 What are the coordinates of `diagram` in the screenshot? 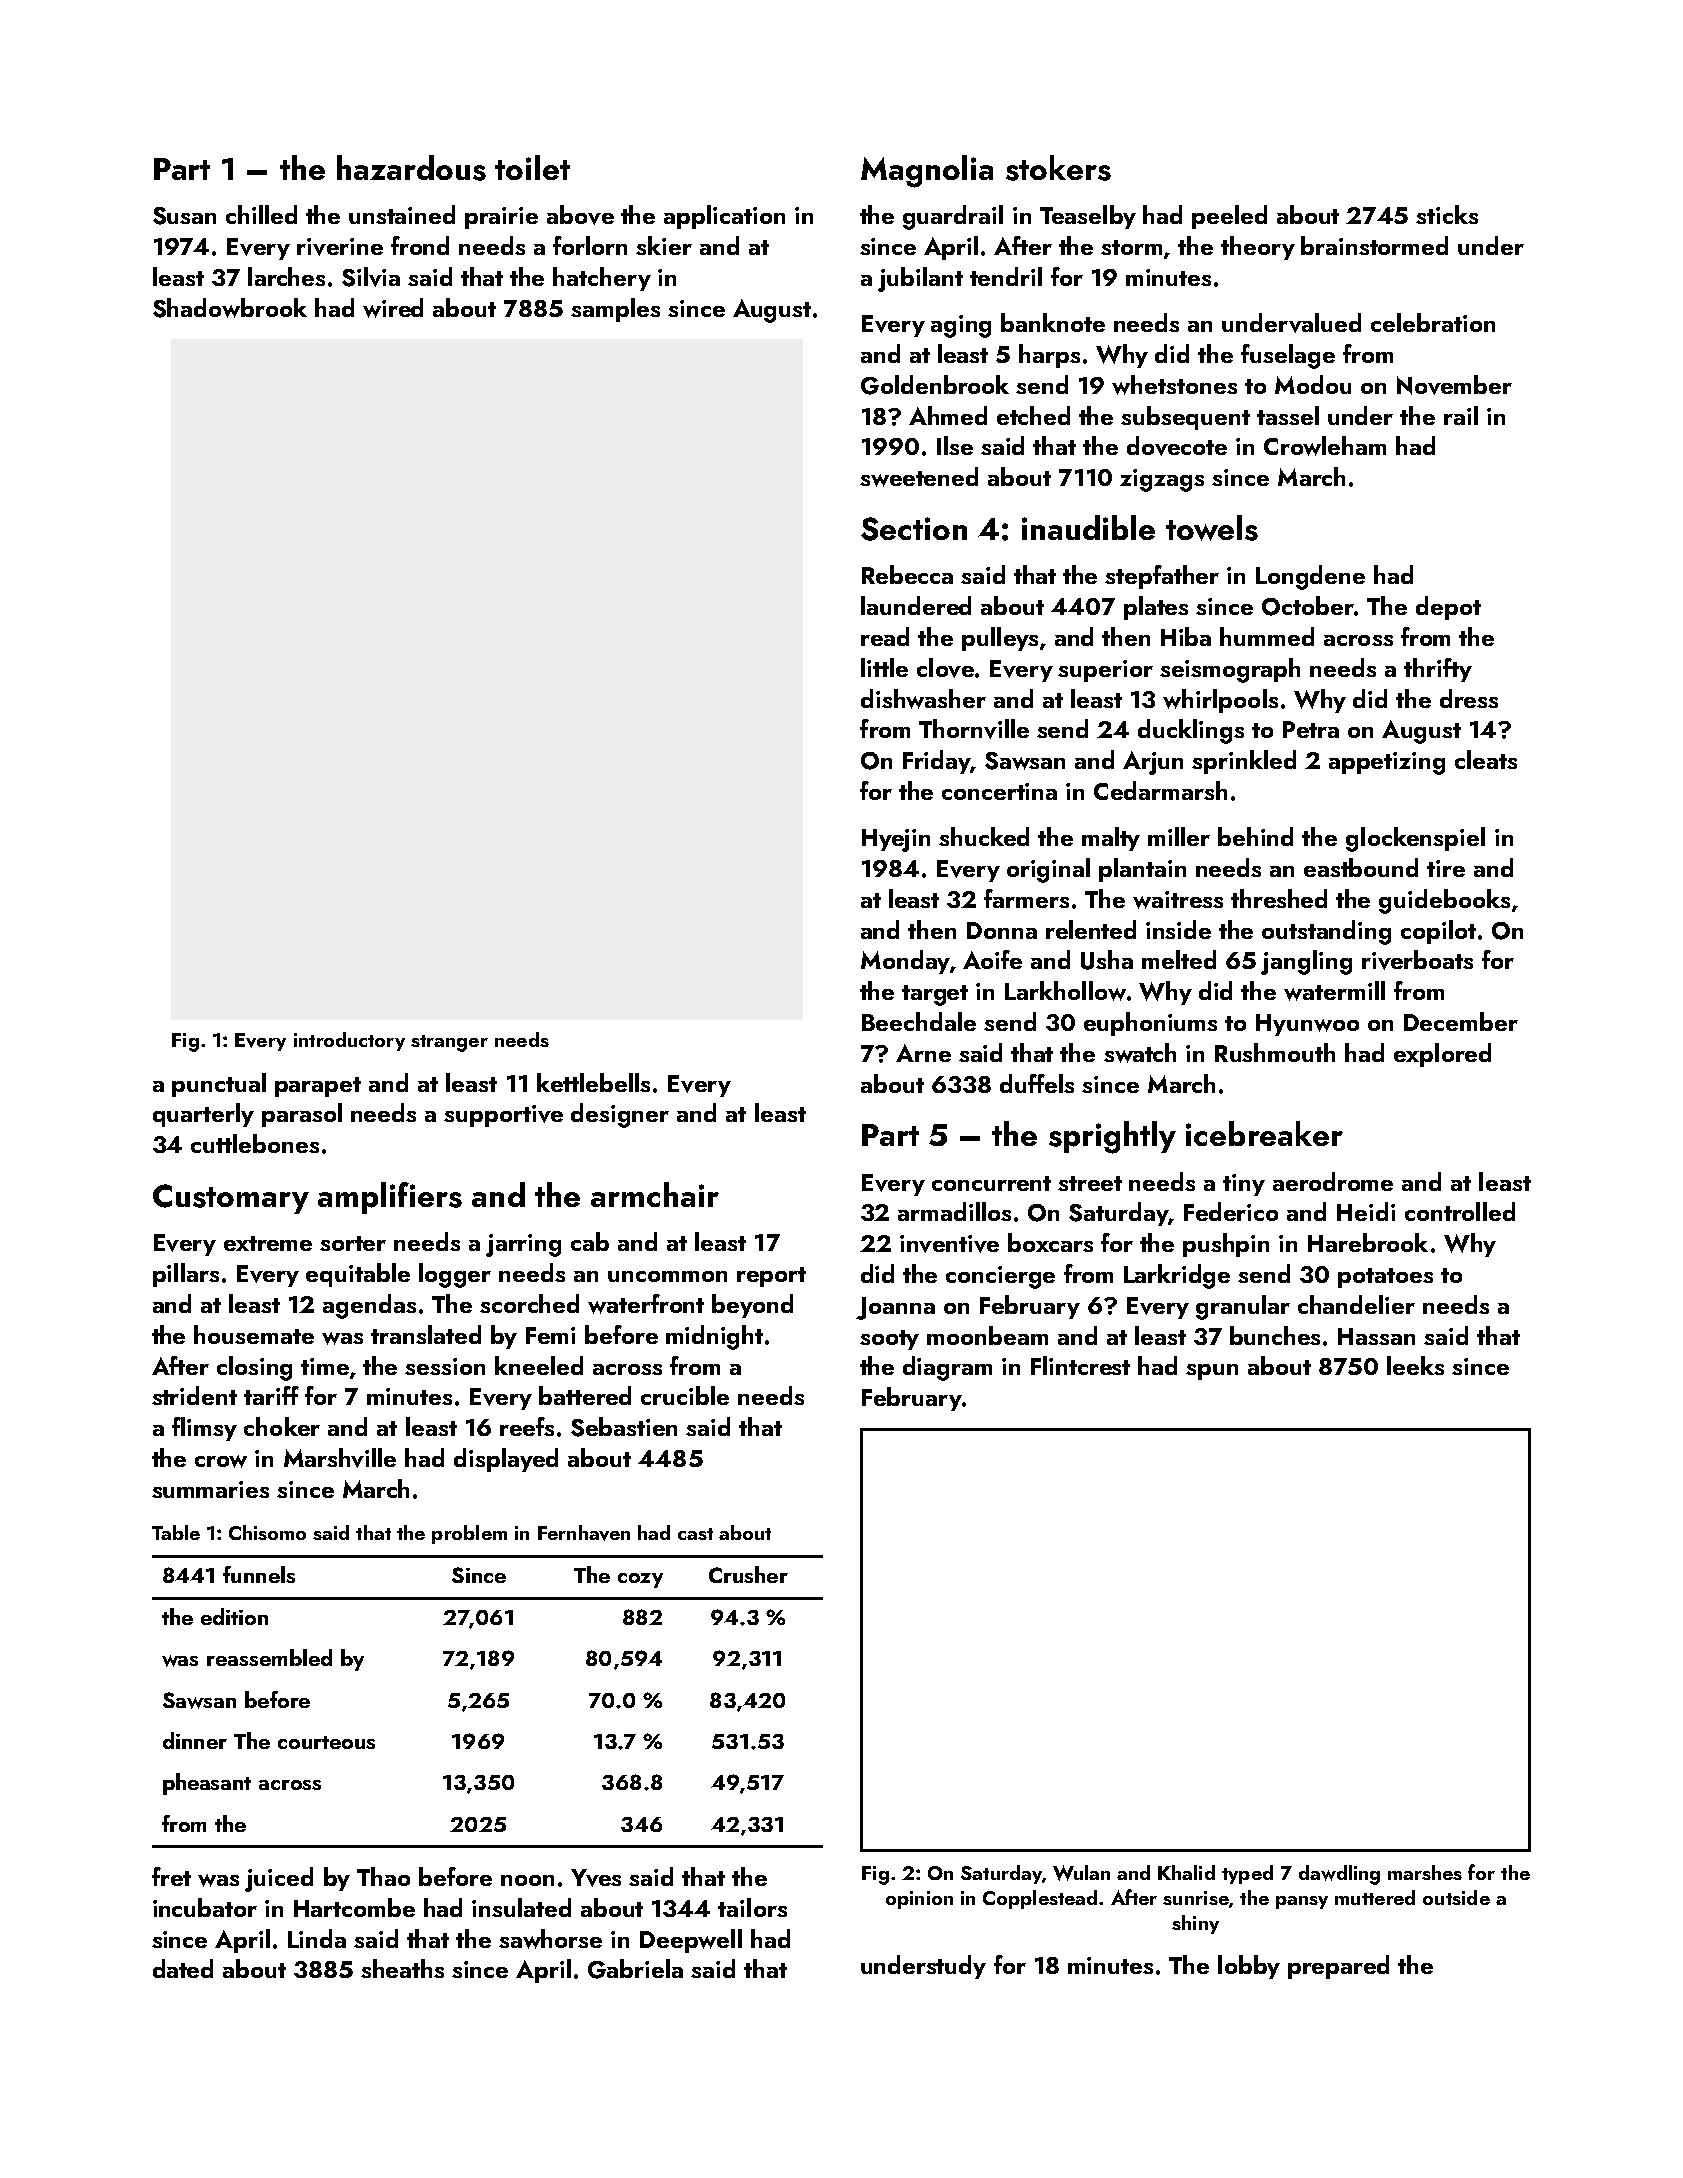 It's located at (947, 1368).
